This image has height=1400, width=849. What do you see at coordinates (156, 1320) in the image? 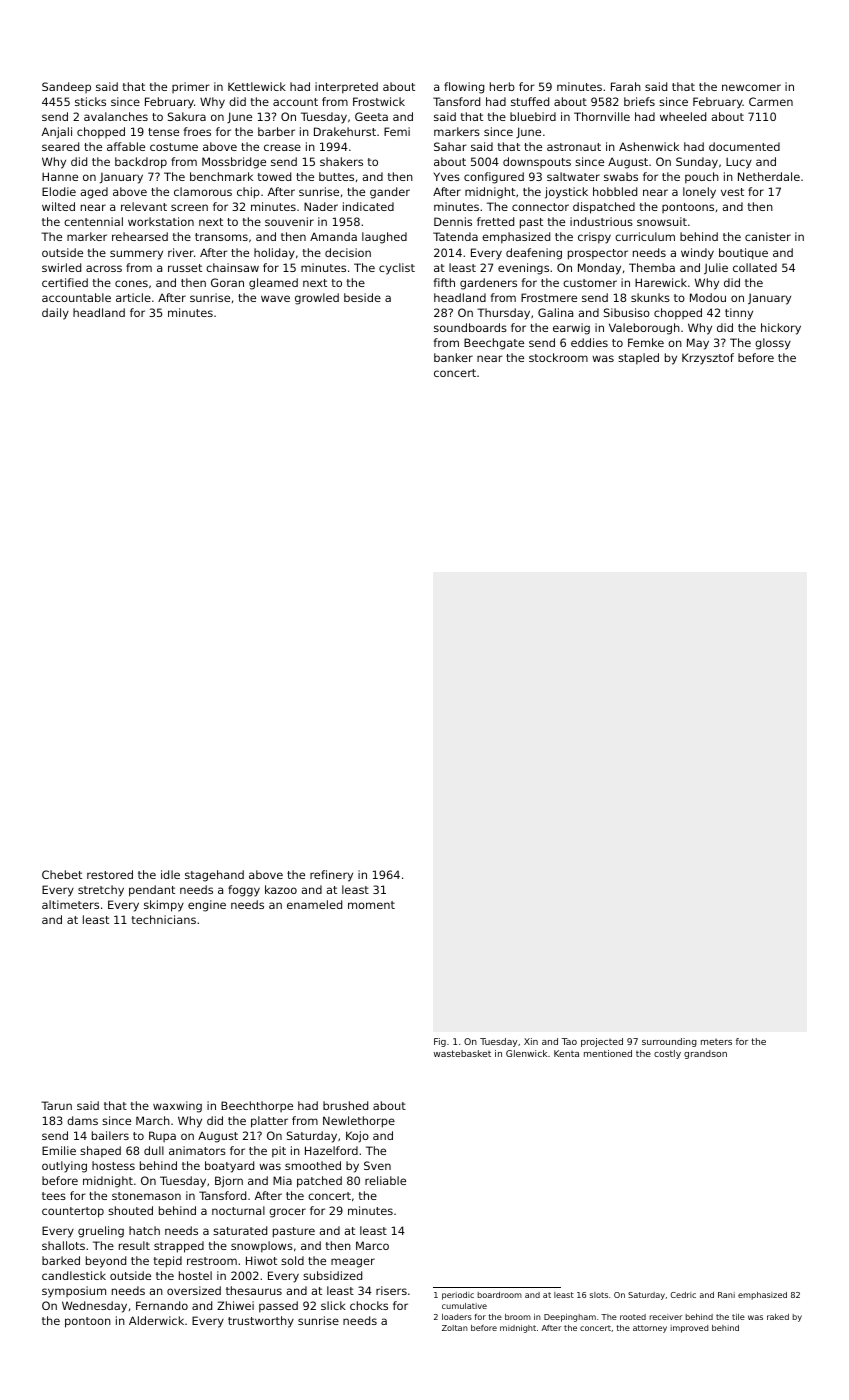
I see `Alderwick` at bounding box center [156, 1320].
